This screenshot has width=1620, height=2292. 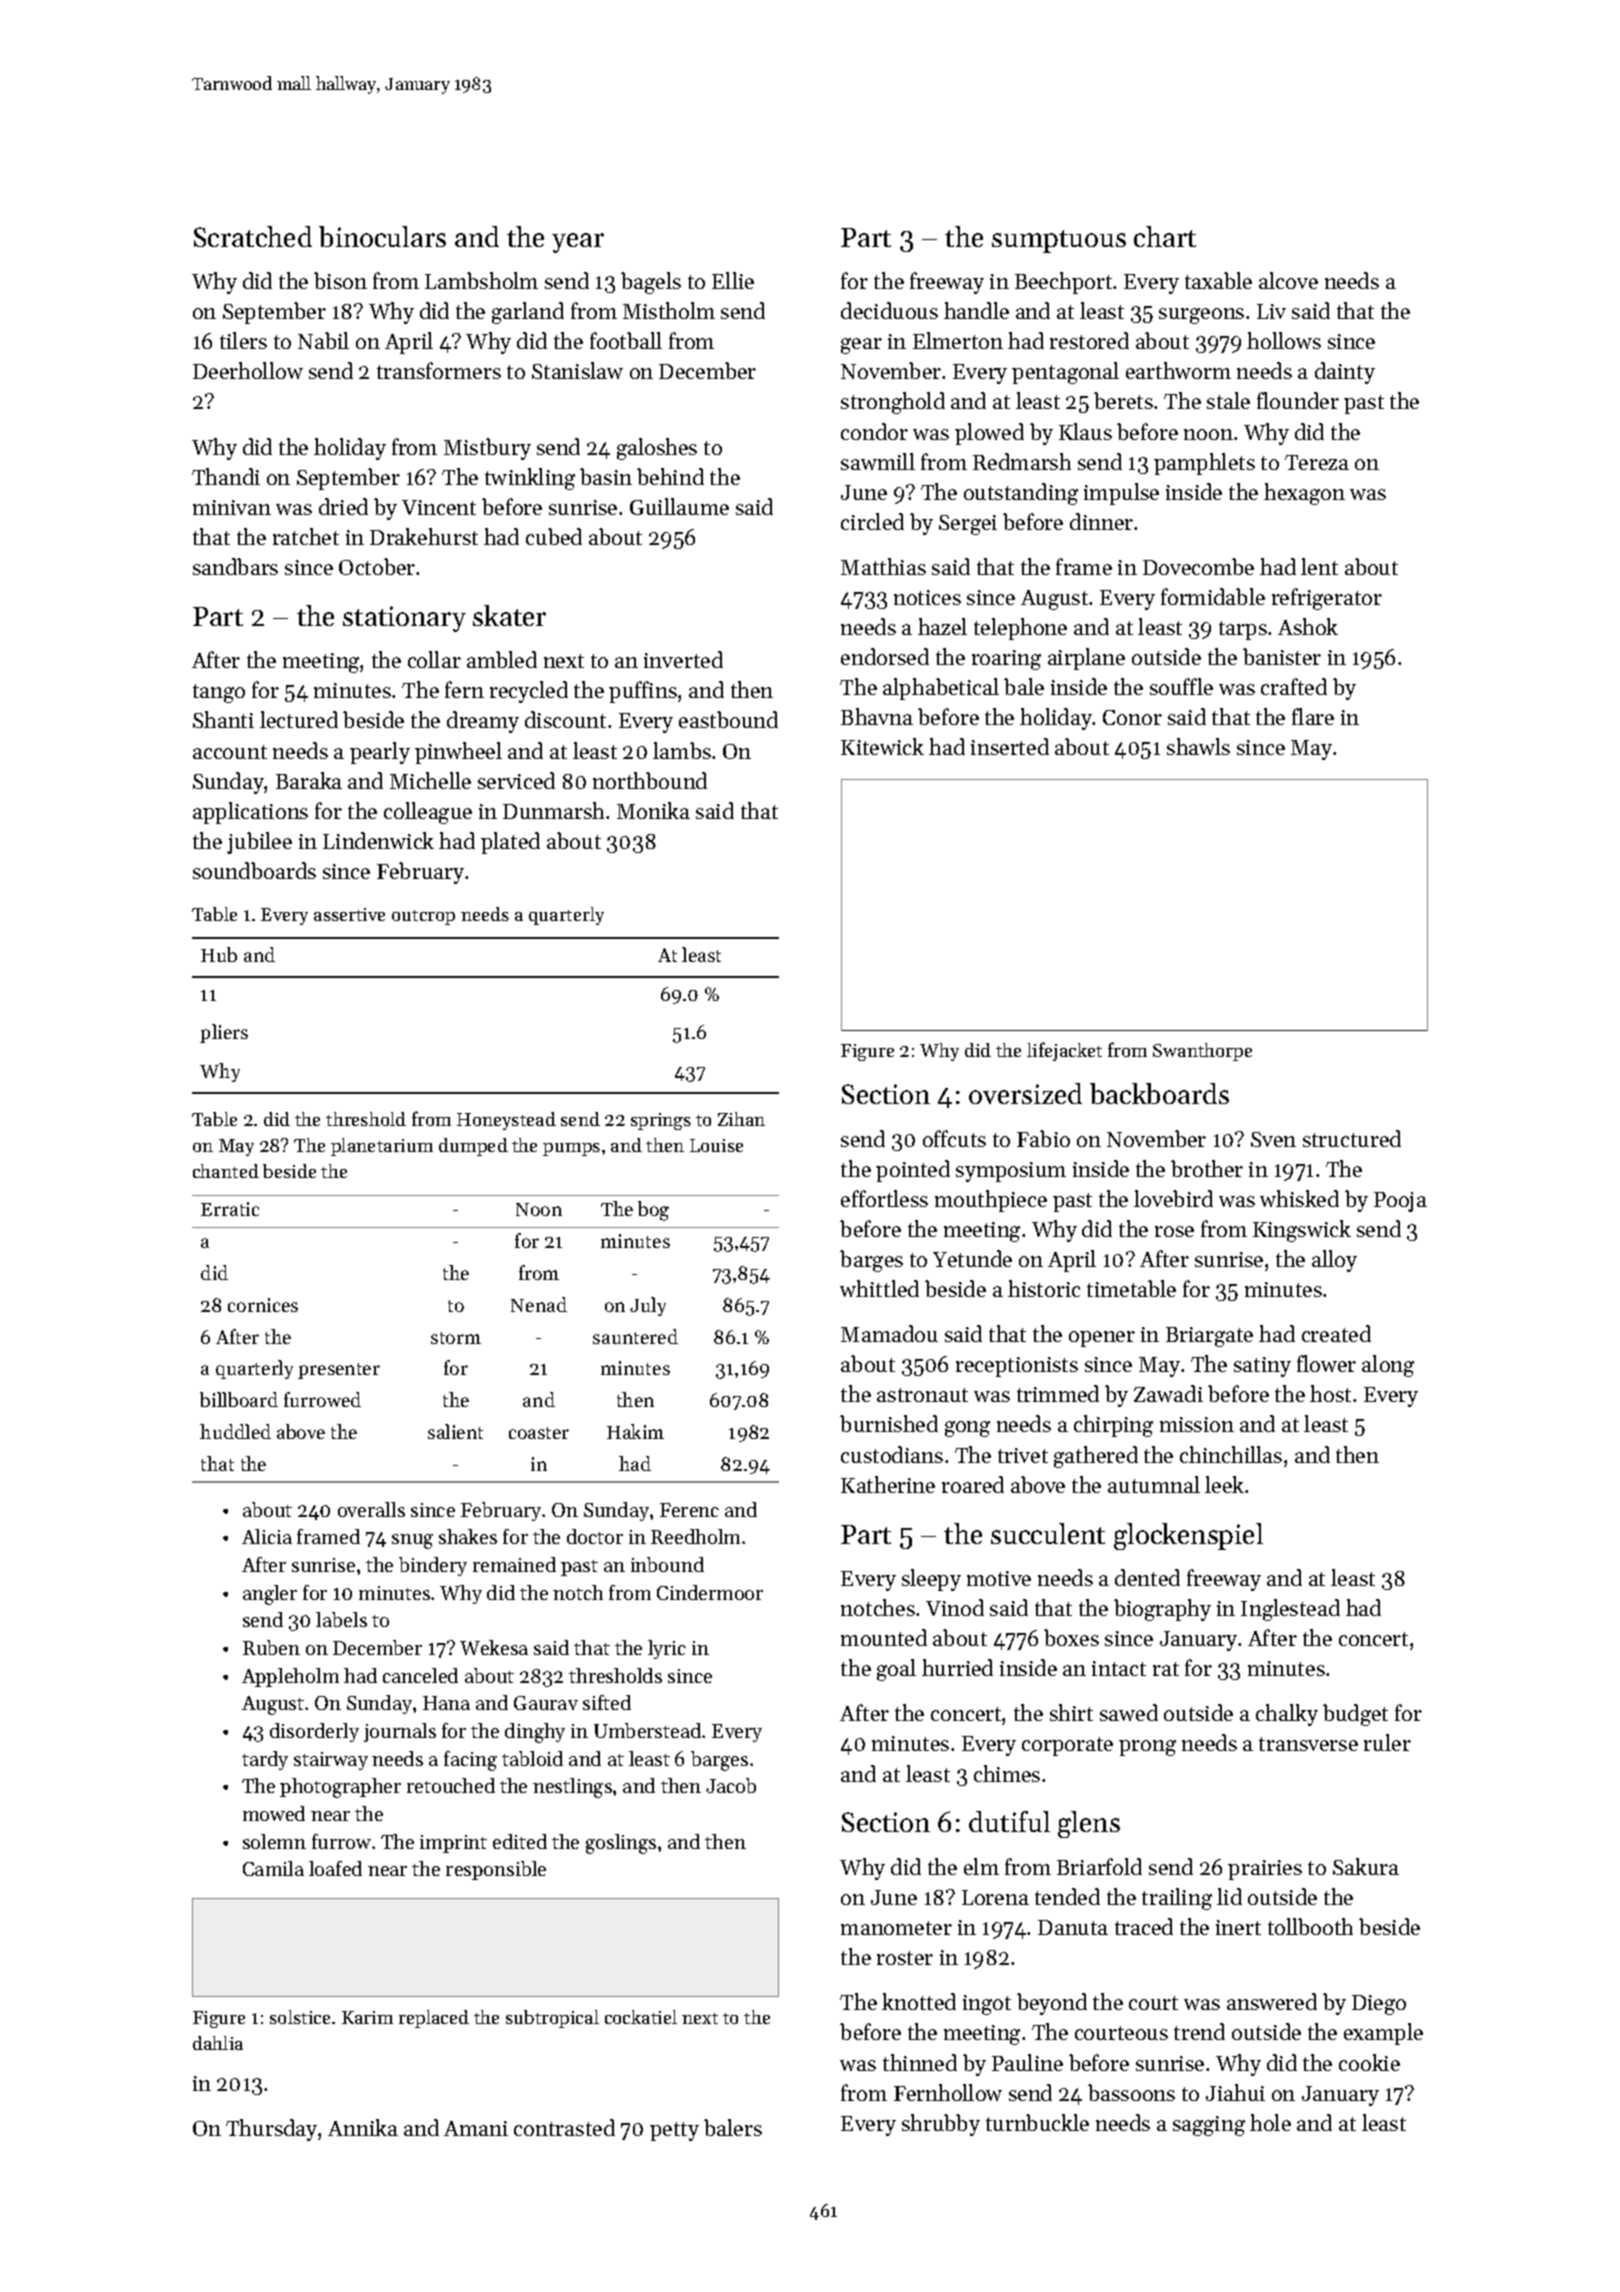 What do you see at coordinates (1159, 1093) in the screenshot?
I see `backboards` at bounding box center [1159, 1093].
